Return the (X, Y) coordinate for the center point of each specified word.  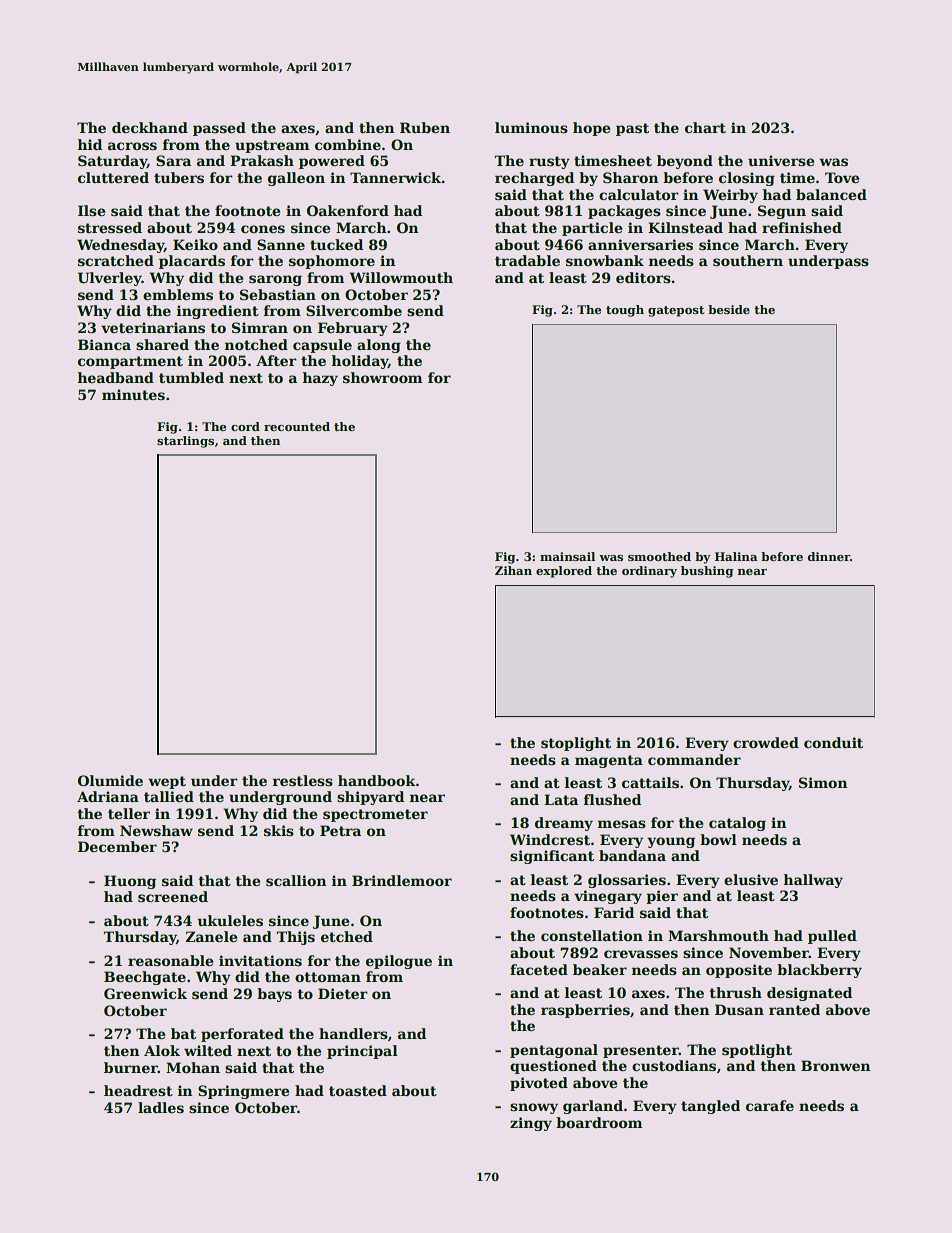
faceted (539, 969)
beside (729, 309)
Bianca (104, 344)
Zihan (513, 570)
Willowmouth (401, 277)
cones (263, 229)
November (769, 952)
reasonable (170, 960)
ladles (161, 1107)
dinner (829, 556)
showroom (382, 377)
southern (748, 260)
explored (564, 572)
